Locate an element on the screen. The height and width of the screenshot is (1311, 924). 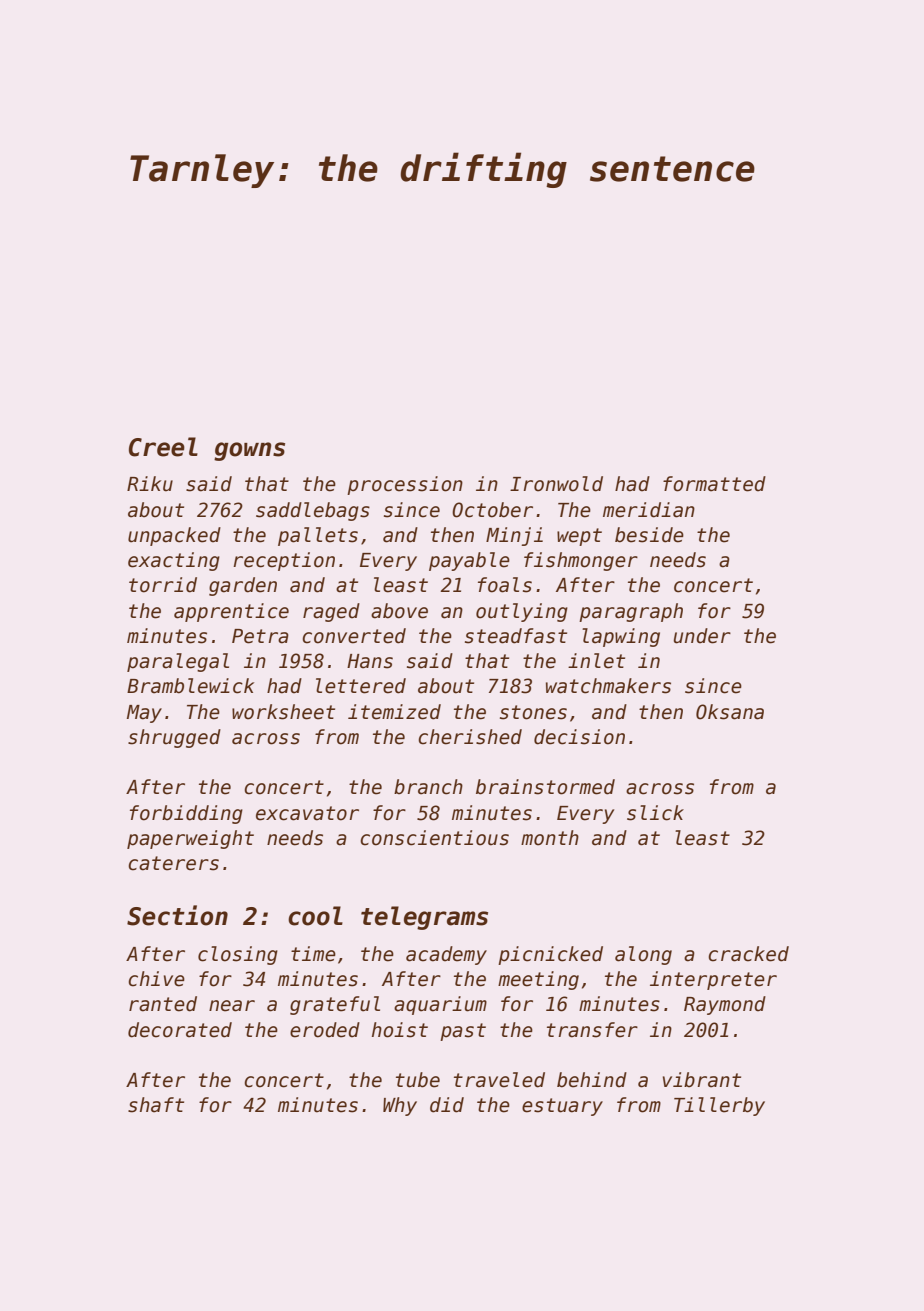
saddlebags is located at coordinates (313, 511).
